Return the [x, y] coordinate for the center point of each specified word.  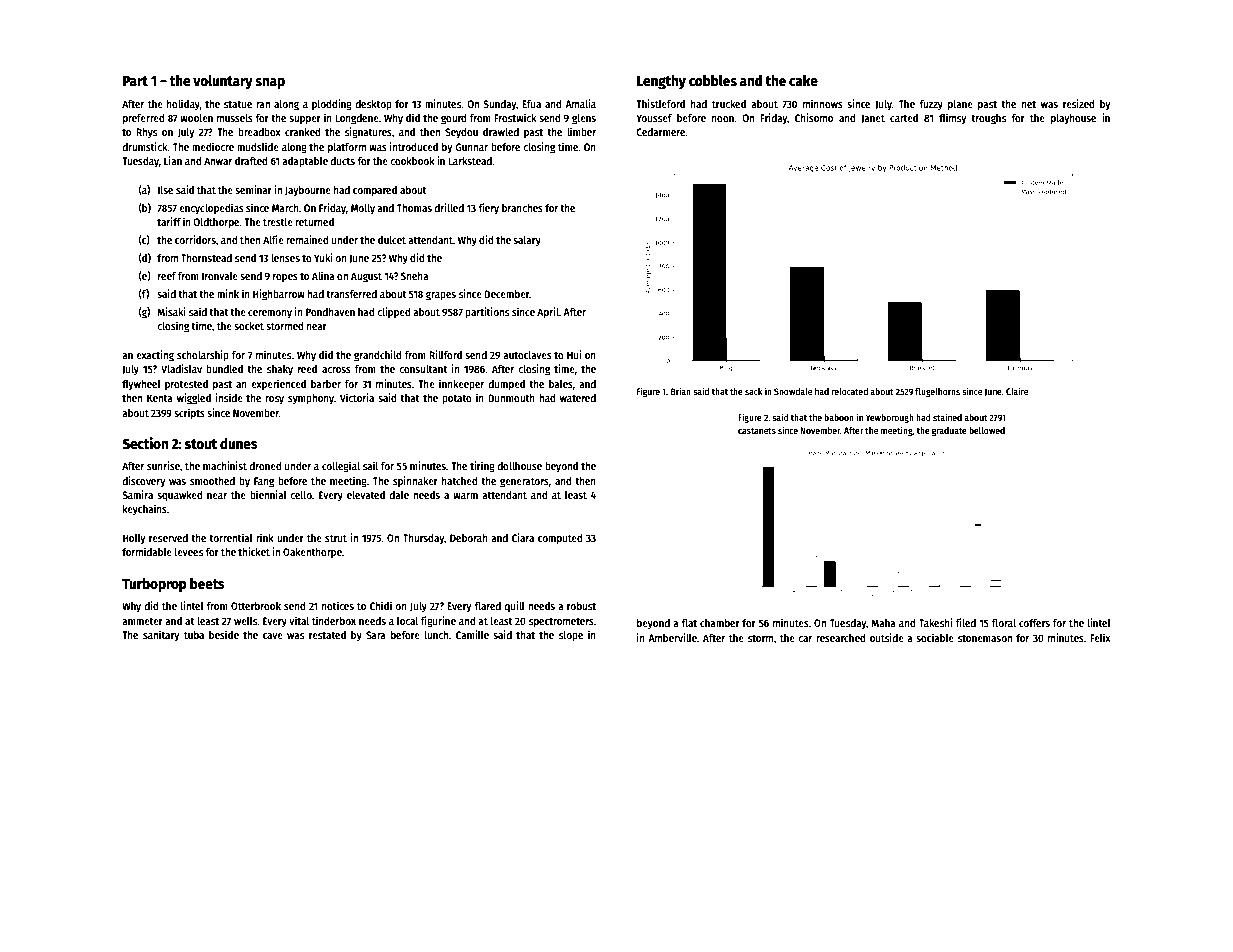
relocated [850, 391]
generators [524, 483]
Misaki [171, 311]
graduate [949, 431]
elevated [366, 495]
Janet [873, 119]
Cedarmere [661, 132]
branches [522, 208]
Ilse [165, 190]
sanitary [161, 636]
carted [904, 118]
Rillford [445, 354]
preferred [144, 119]
